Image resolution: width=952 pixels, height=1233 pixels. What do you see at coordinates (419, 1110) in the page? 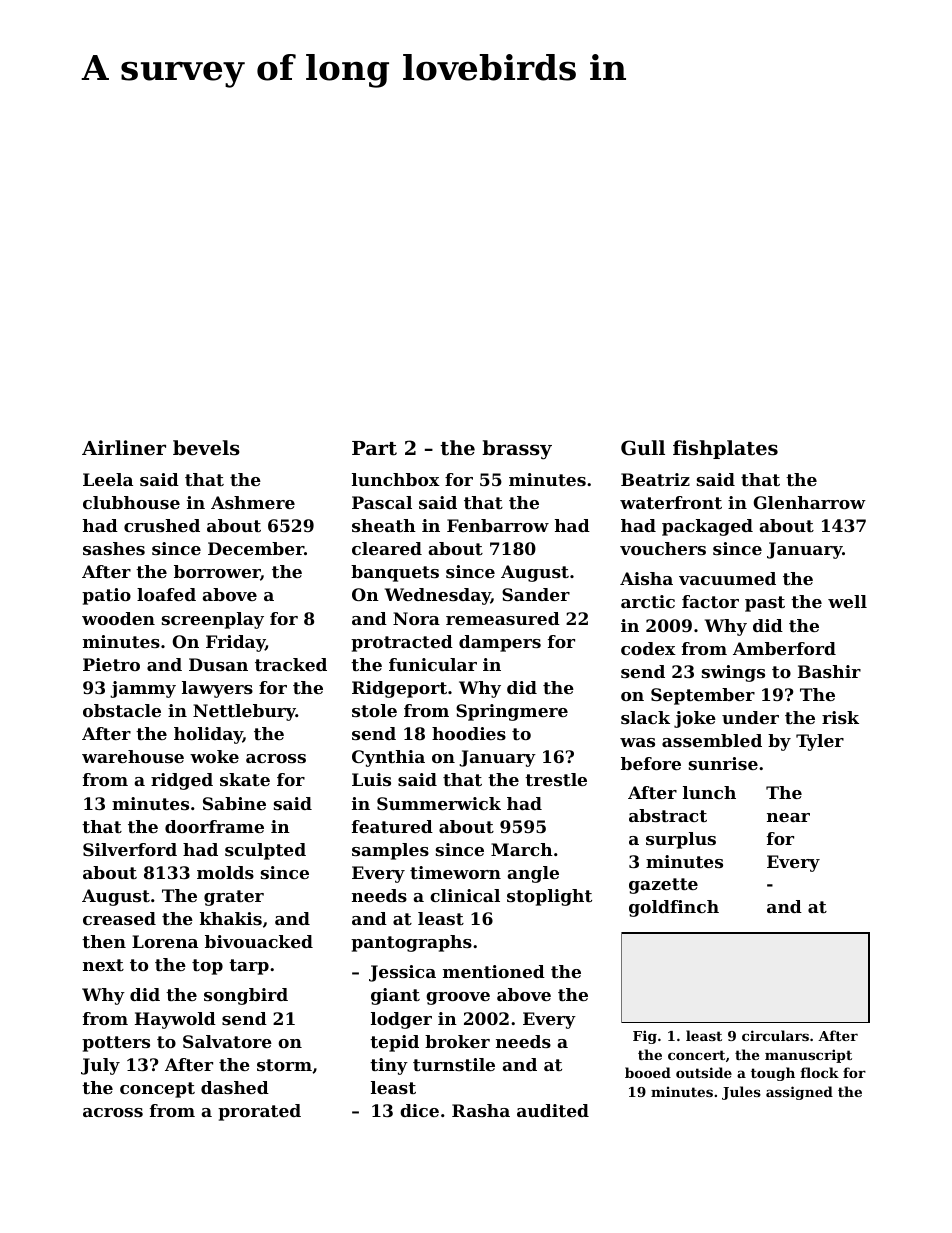
I see `dice` at bounding box center [419, 1110].
